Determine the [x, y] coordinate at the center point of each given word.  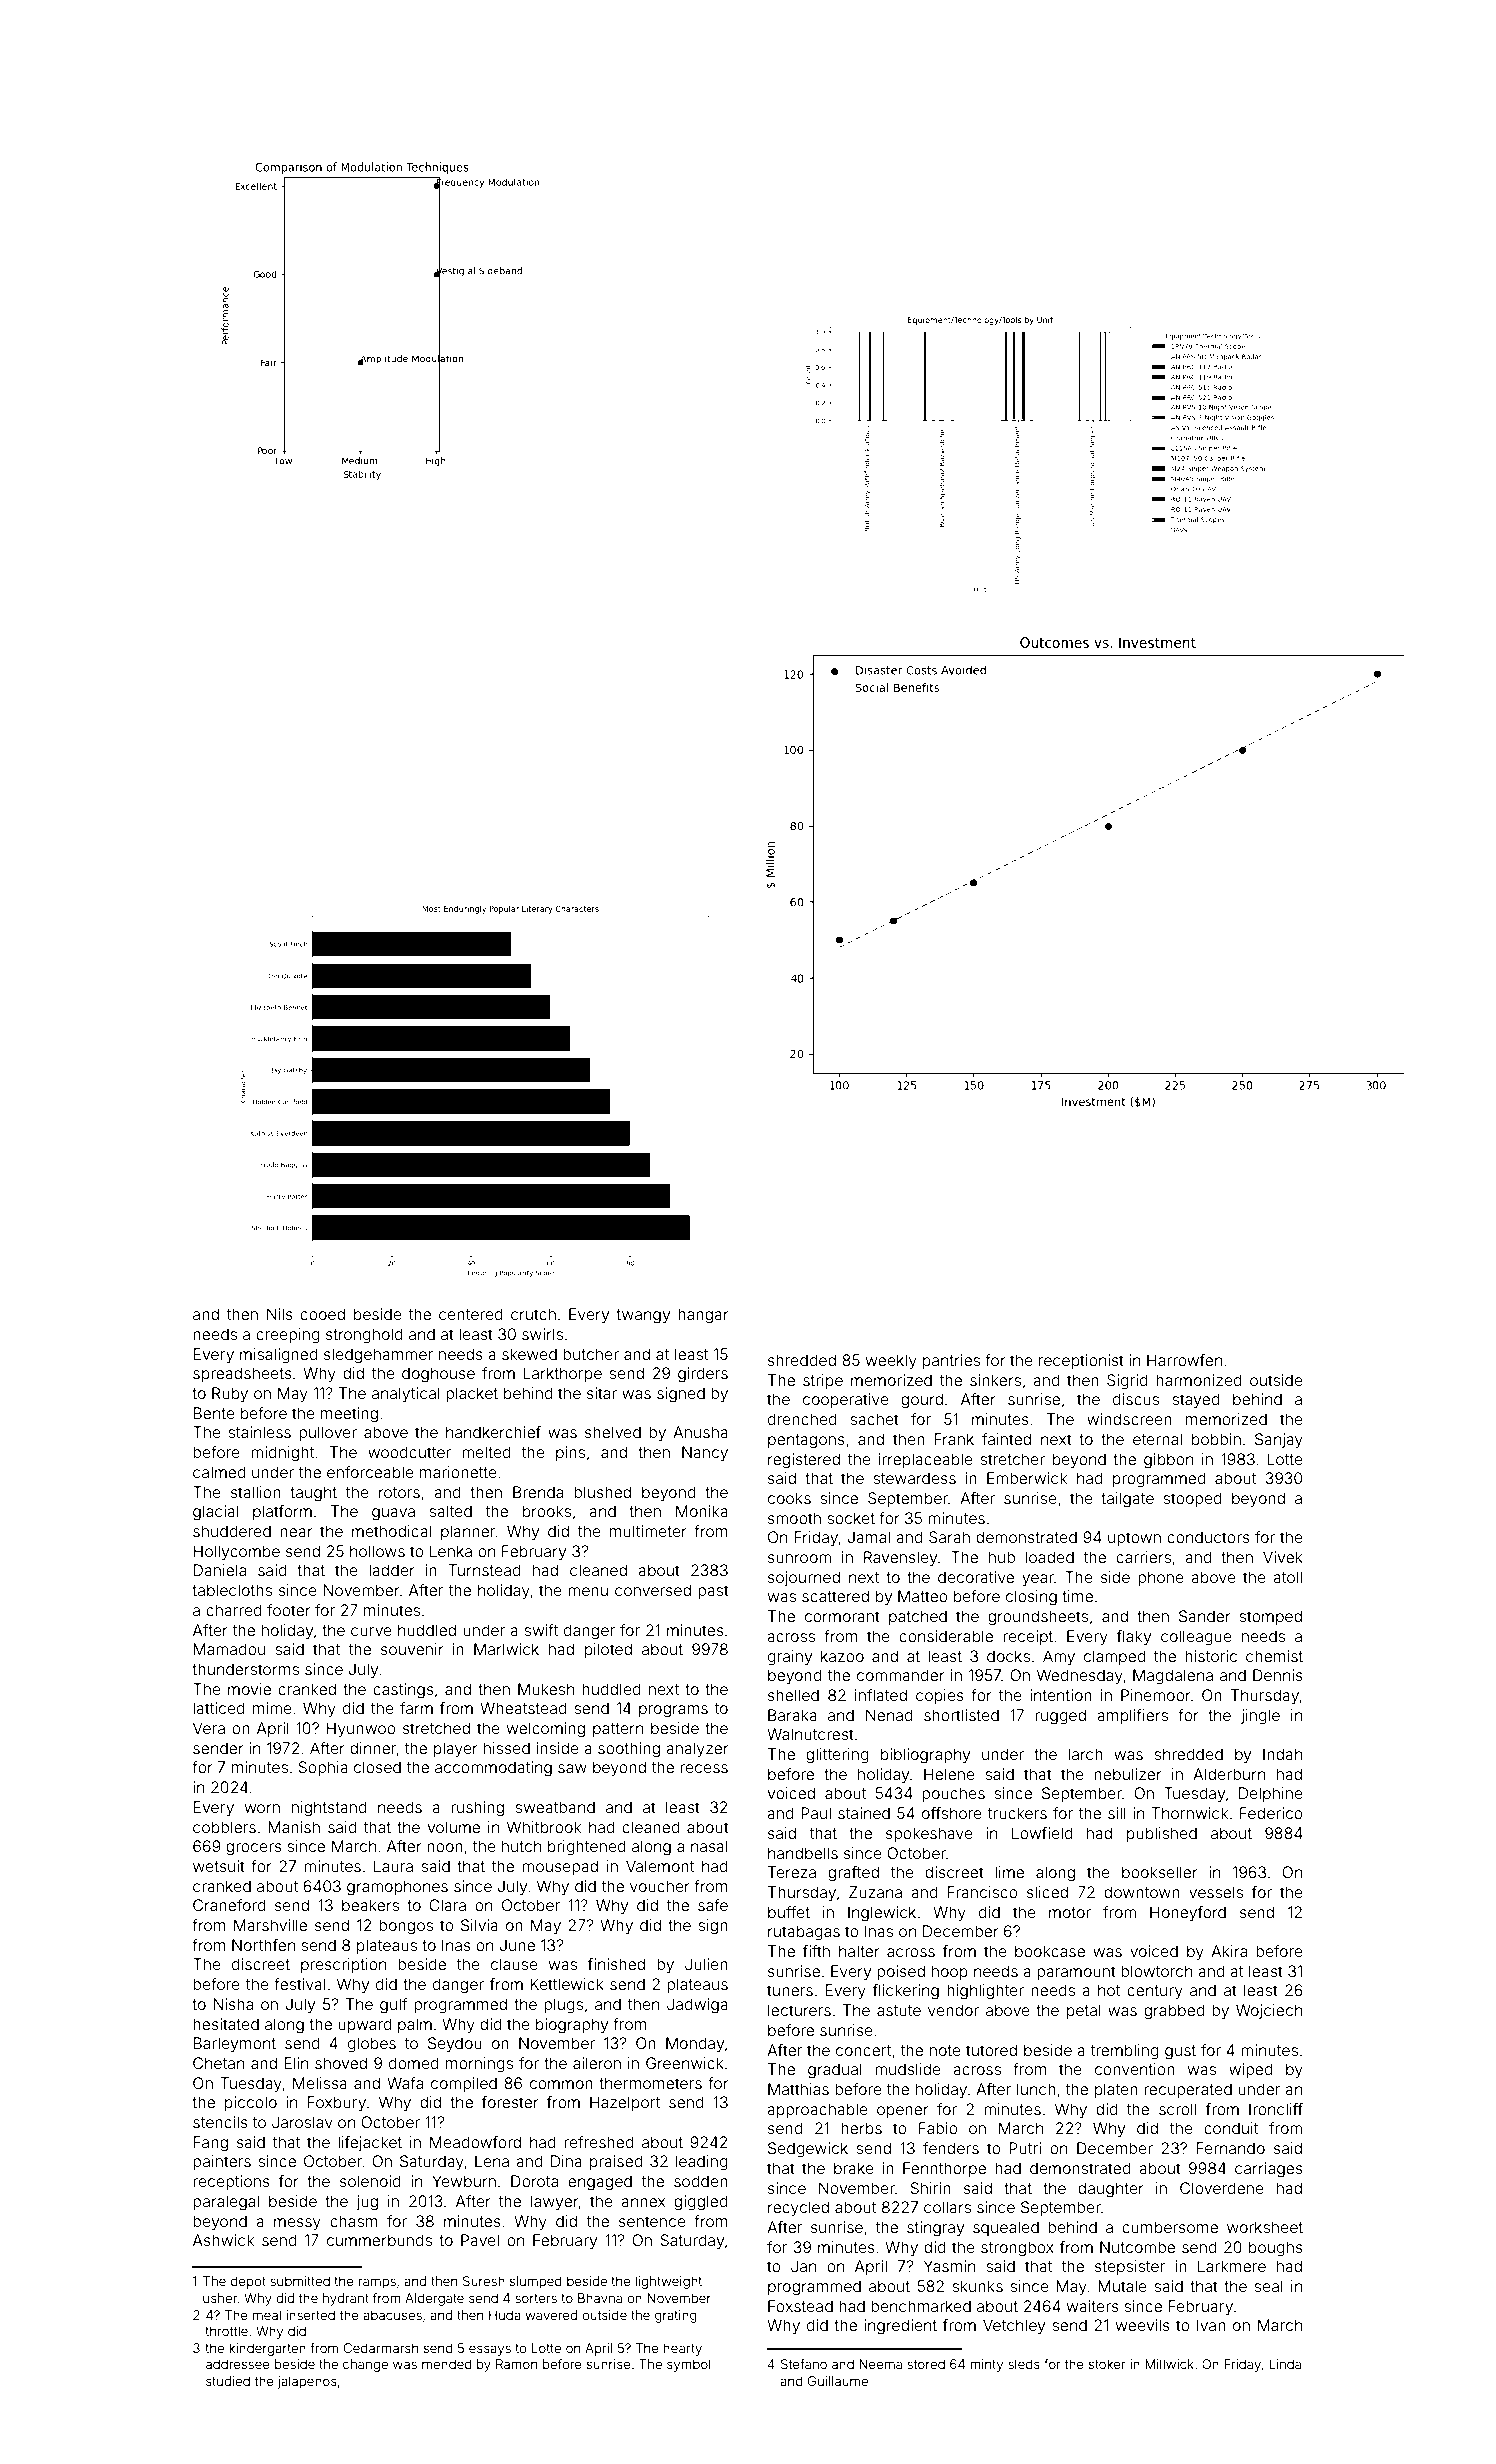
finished [616, 1964]
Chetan [218, 2063]
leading [702, 2163]
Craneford [229, 1905]
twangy [643, 1316]
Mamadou [229, 1649]
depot [248, 2282]
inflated [881, 1695]
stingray [935, 2229]
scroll [1177, 2109]
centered [471, 1314]
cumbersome [1170, 2227]
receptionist [1081, 1361]
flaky [1134, 1638]
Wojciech [1269, 2011]
